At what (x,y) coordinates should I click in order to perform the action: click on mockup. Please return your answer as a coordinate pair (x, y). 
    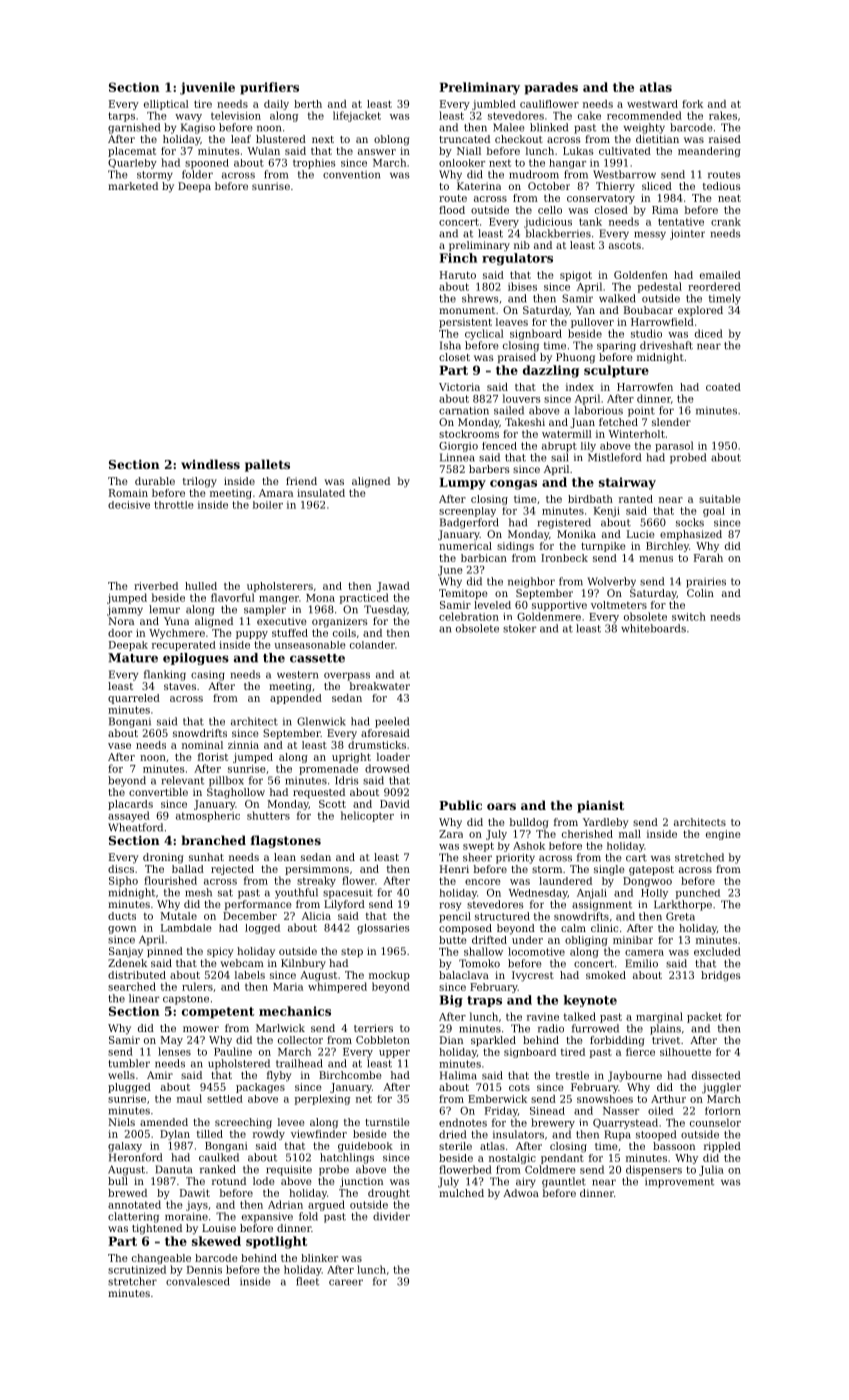
    Looking at the image, I should click on (389, 976).
